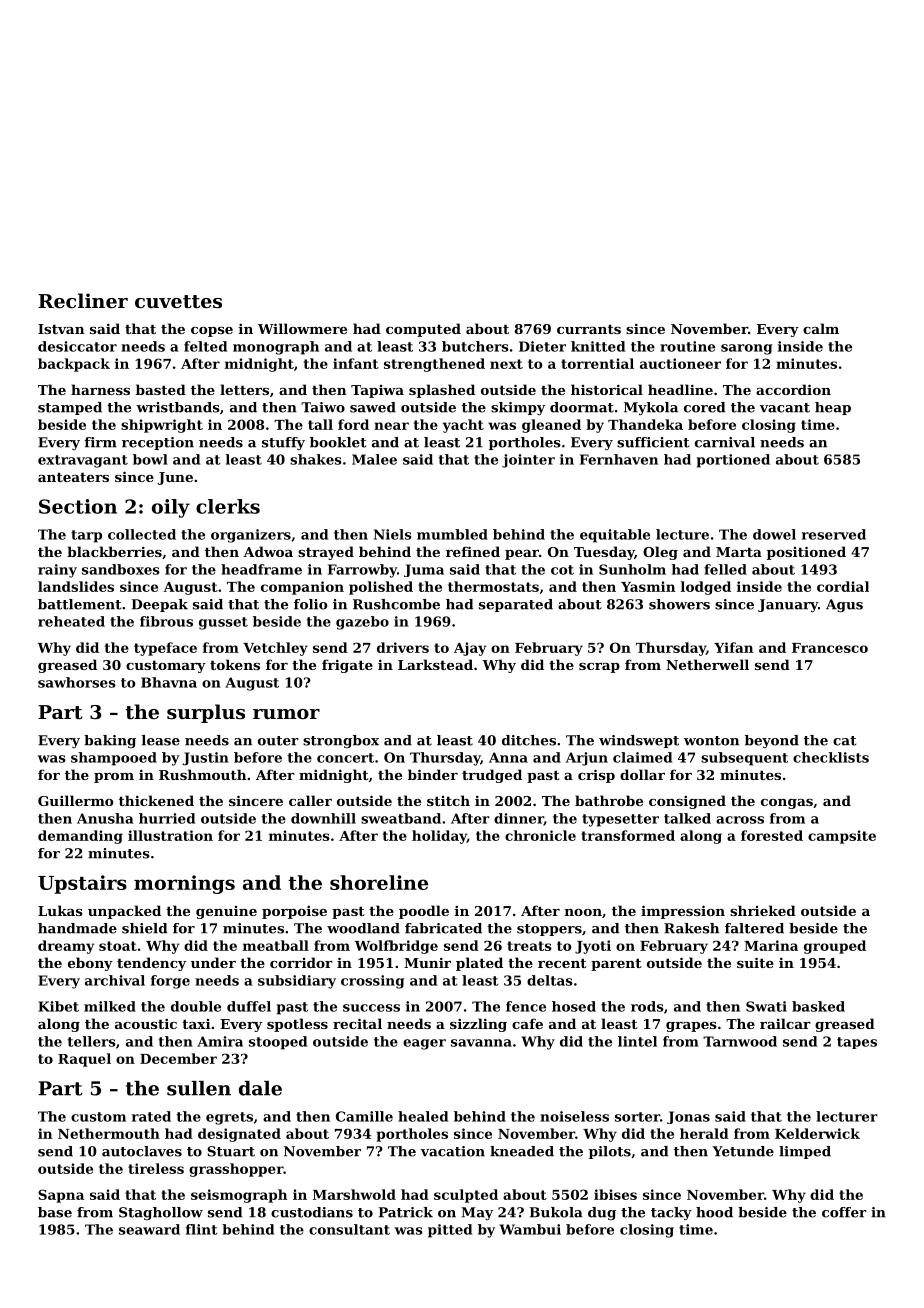 Image resolution: width=924 pixels, height=1308 pixels. What do you see at coordinates (345, 758) in the document?
I see `concert` at bounding box center [345, 758].
